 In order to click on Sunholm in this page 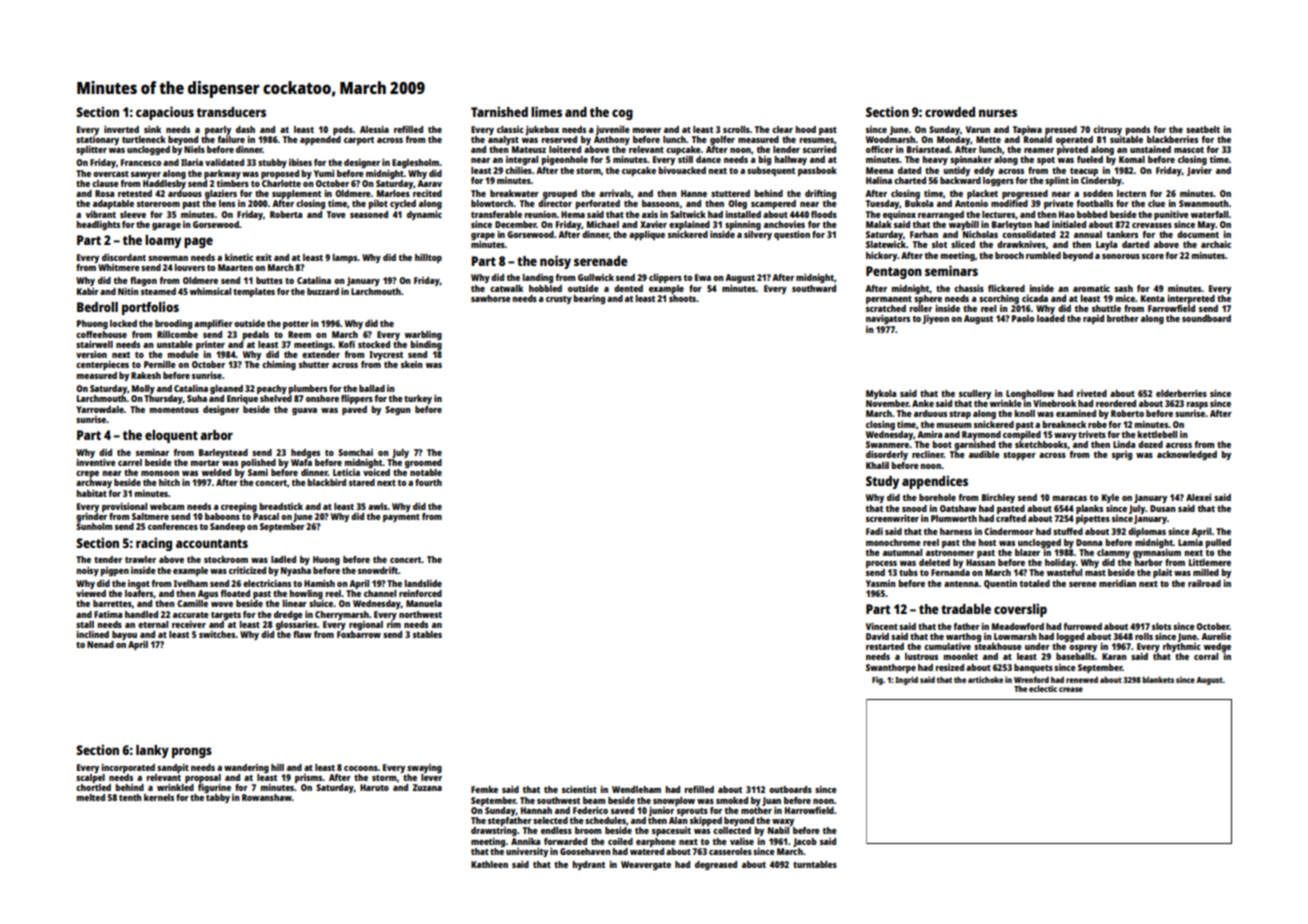, I will do `click(94, 526)`.
